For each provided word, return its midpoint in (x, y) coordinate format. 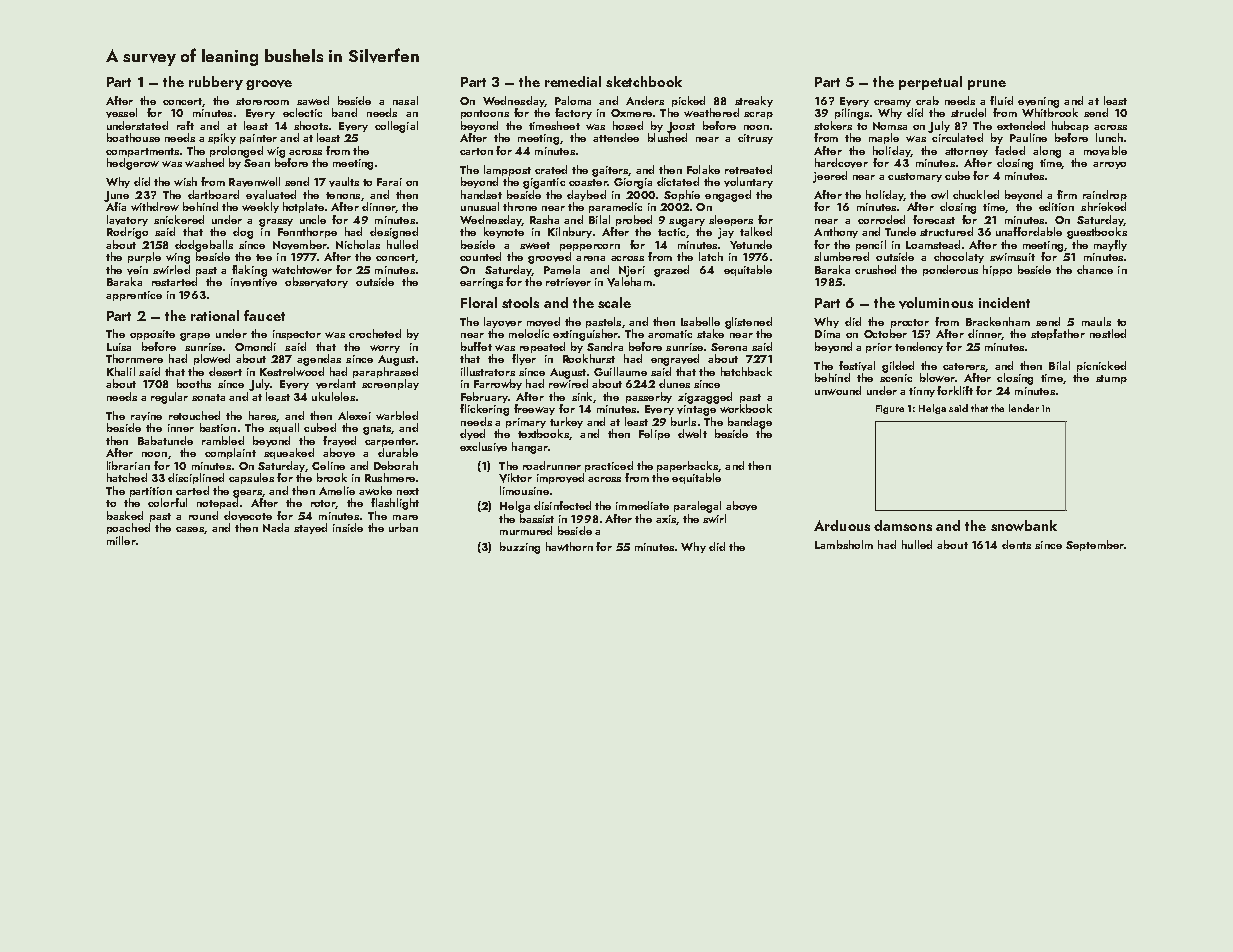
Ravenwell (254, 182)
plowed (212, 359)
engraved (675, 360)
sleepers (731, 220)
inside (348, 527)
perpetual (930, 83)
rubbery (216, 83)
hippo (997, 270)
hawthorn (569, 546)
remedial (573, 81)
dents (1016, 544)
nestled (1108, 333)
